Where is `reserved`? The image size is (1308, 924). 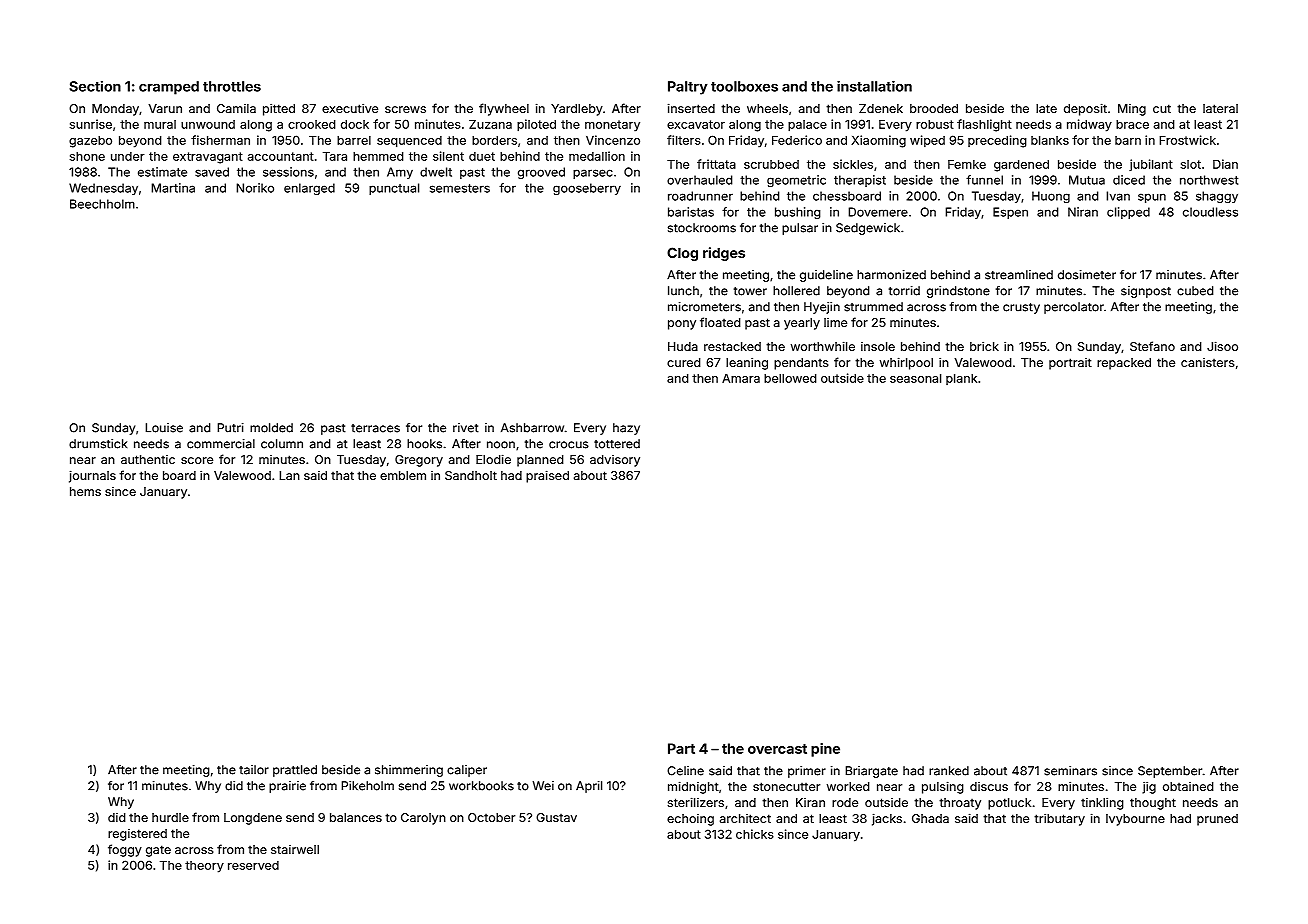
reserved is located at coordinates (253, 865).
